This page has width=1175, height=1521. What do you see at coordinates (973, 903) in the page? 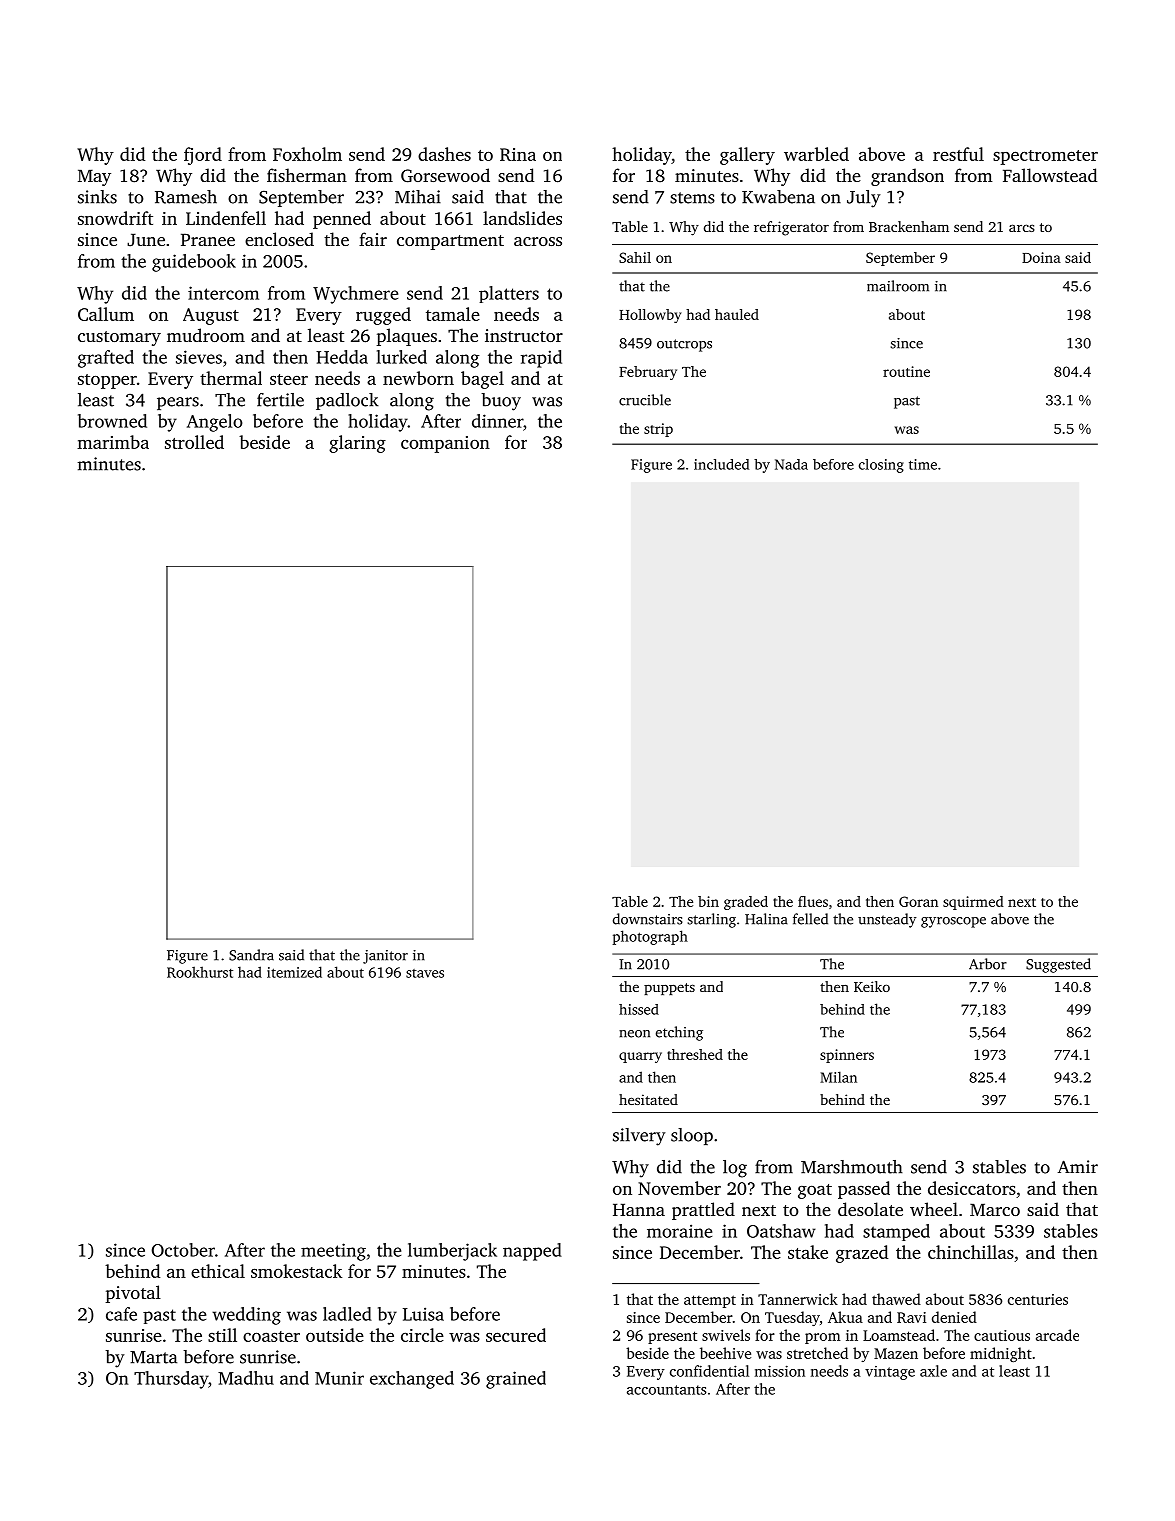
I see `squirmed` at bounding box center [973, 903].
